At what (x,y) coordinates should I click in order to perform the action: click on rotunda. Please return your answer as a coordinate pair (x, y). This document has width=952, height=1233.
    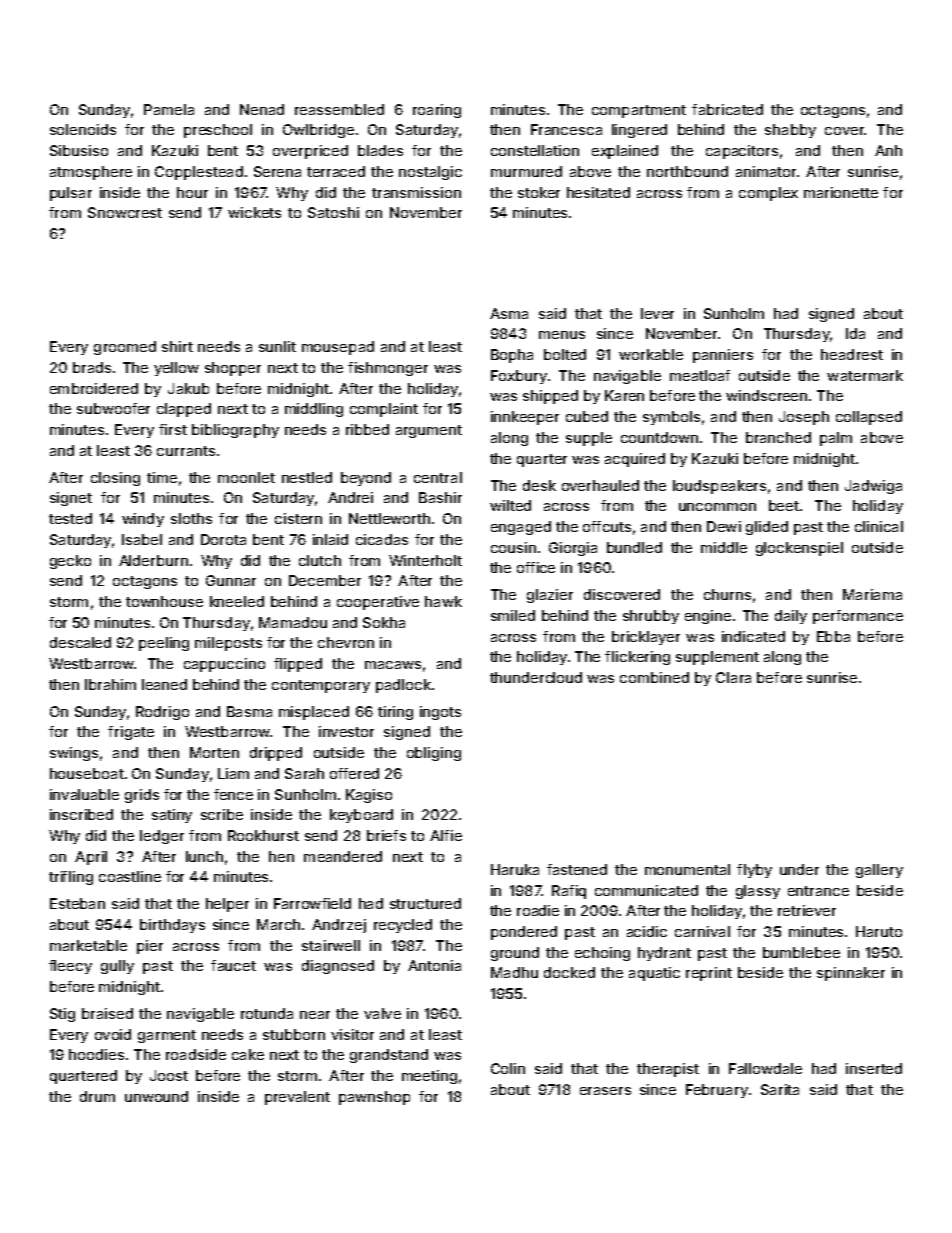
    Looking at the image, I should click on (267, 1013).
